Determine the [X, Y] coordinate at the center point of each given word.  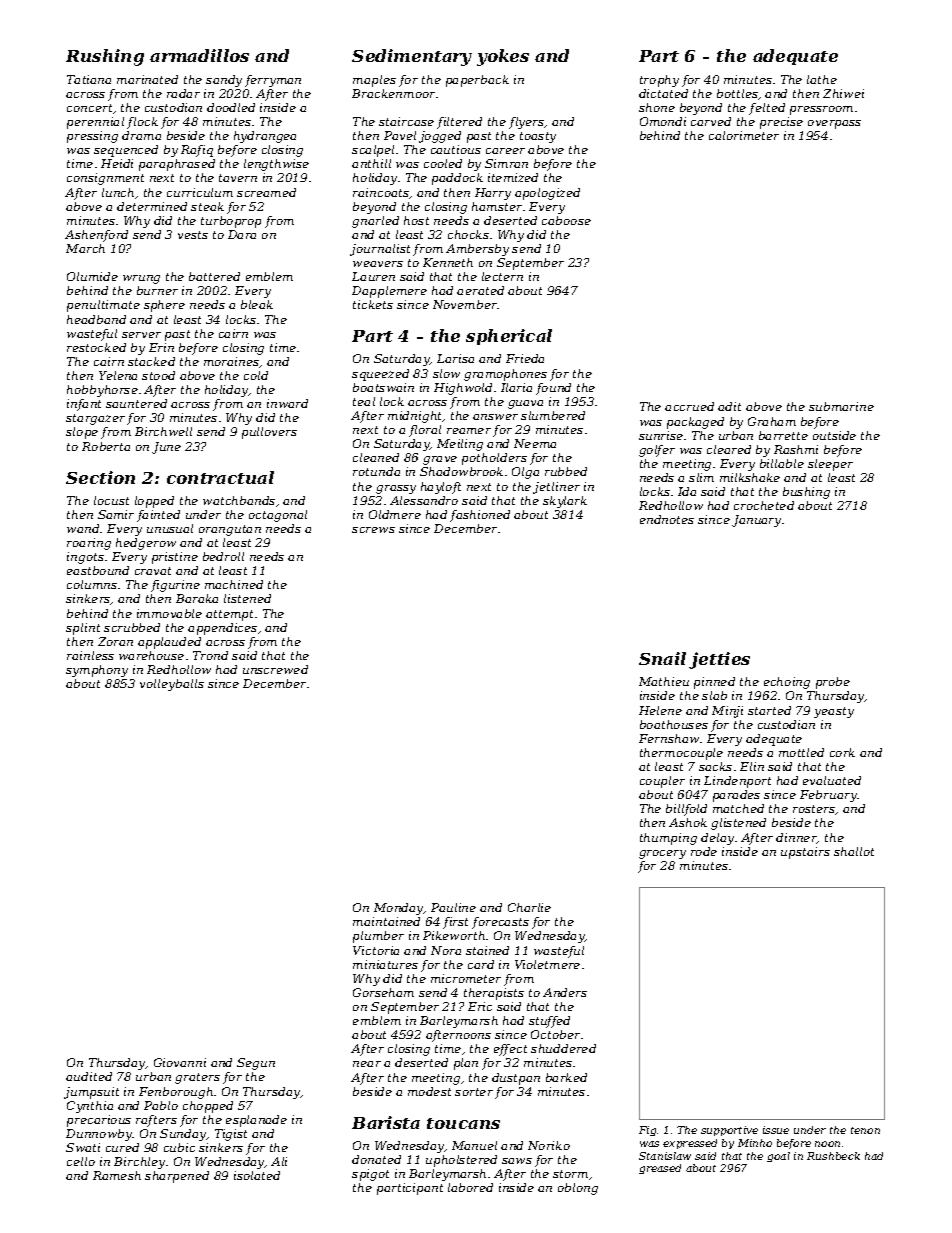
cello [81, 1161]
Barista [386, 1122]
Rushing [105, 57]
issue [776, 1130]
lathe [822, 79]
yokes [503, 57]
